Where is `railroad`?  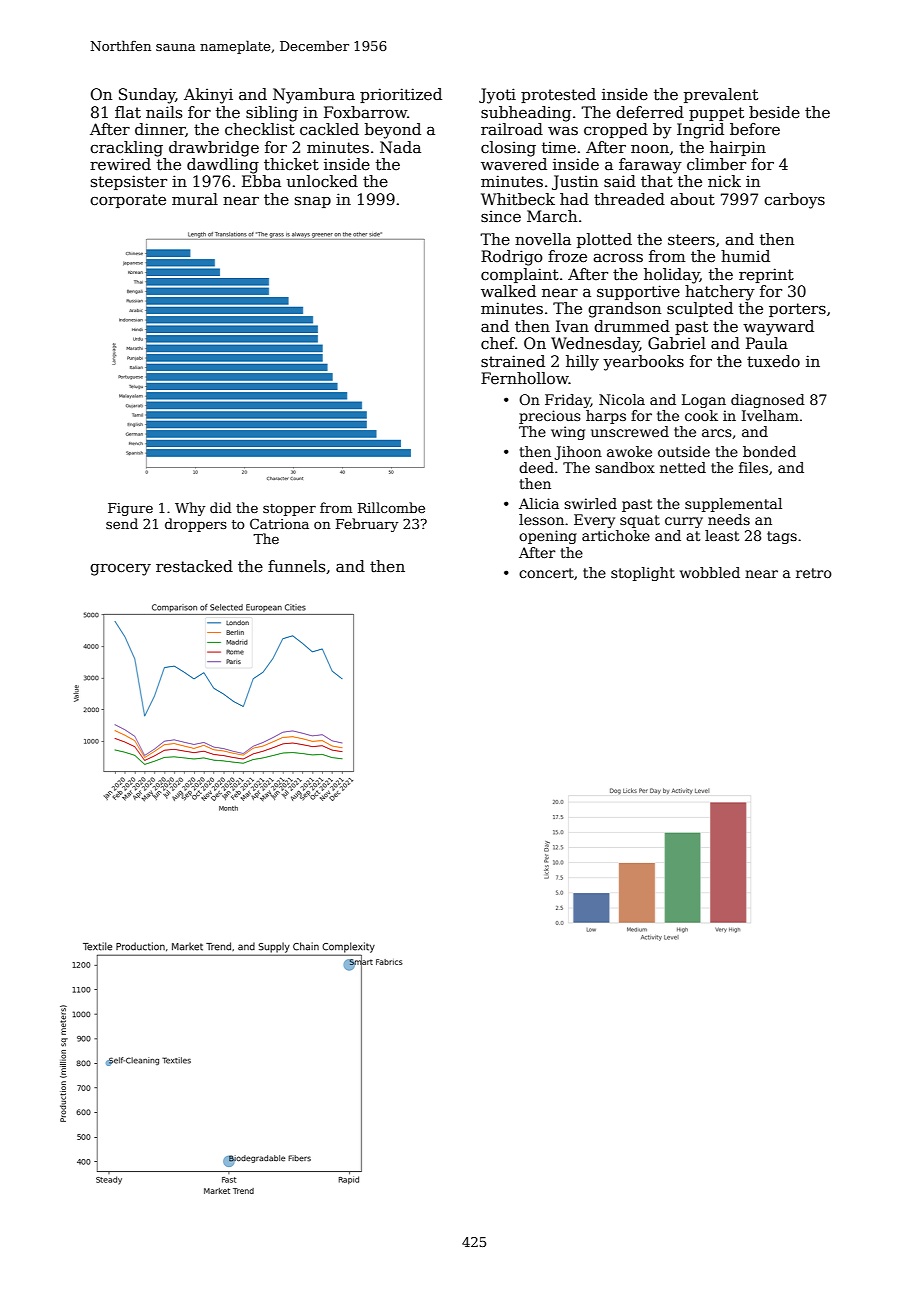
railroad is located at coordinates (512, 129).
